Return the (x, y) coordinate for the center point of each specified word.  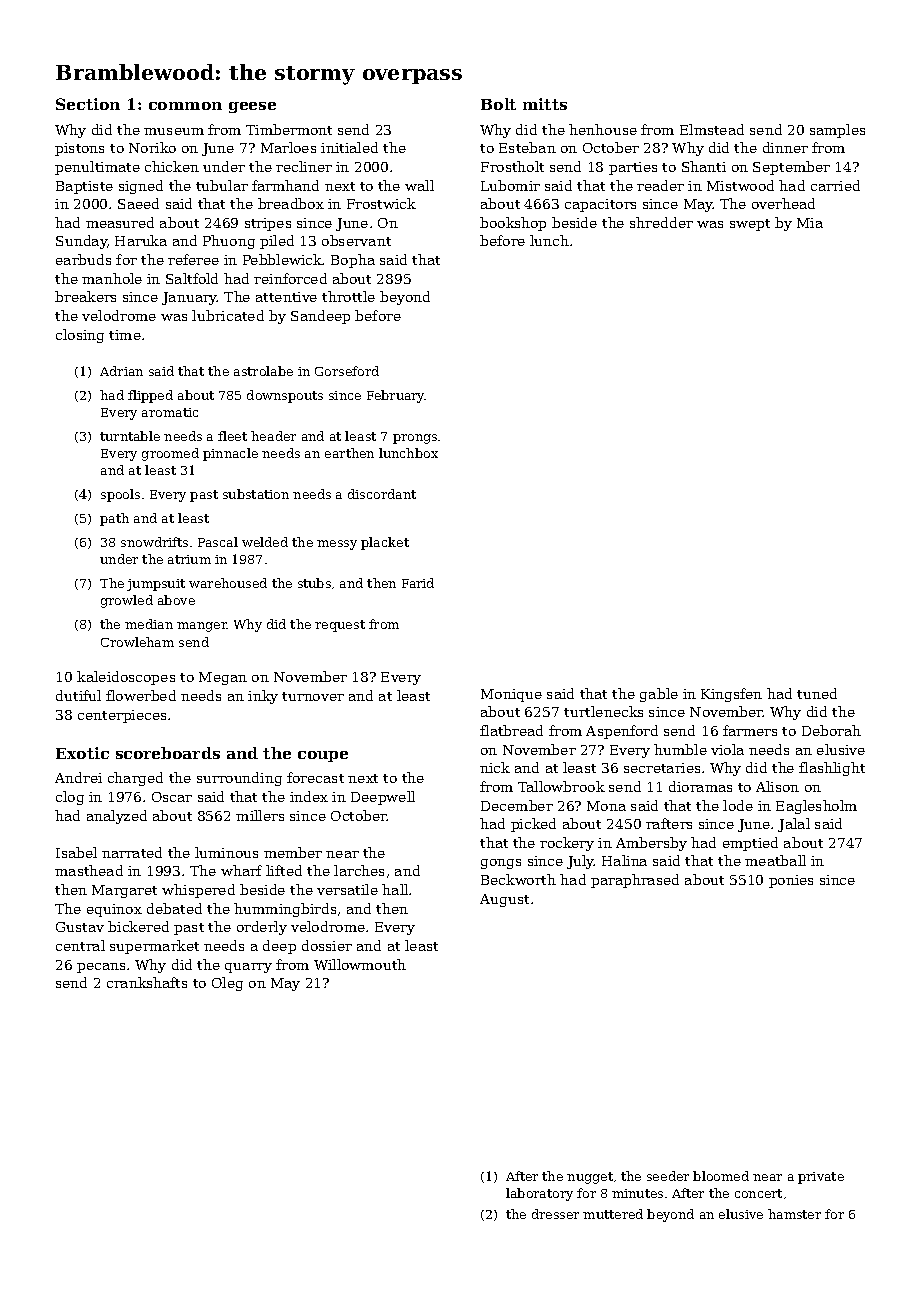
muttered (613, 1214)
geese (252, 107)
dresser (555, 1214)
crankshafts (147, 982)
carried (835, 185)
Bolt (498, 104)
